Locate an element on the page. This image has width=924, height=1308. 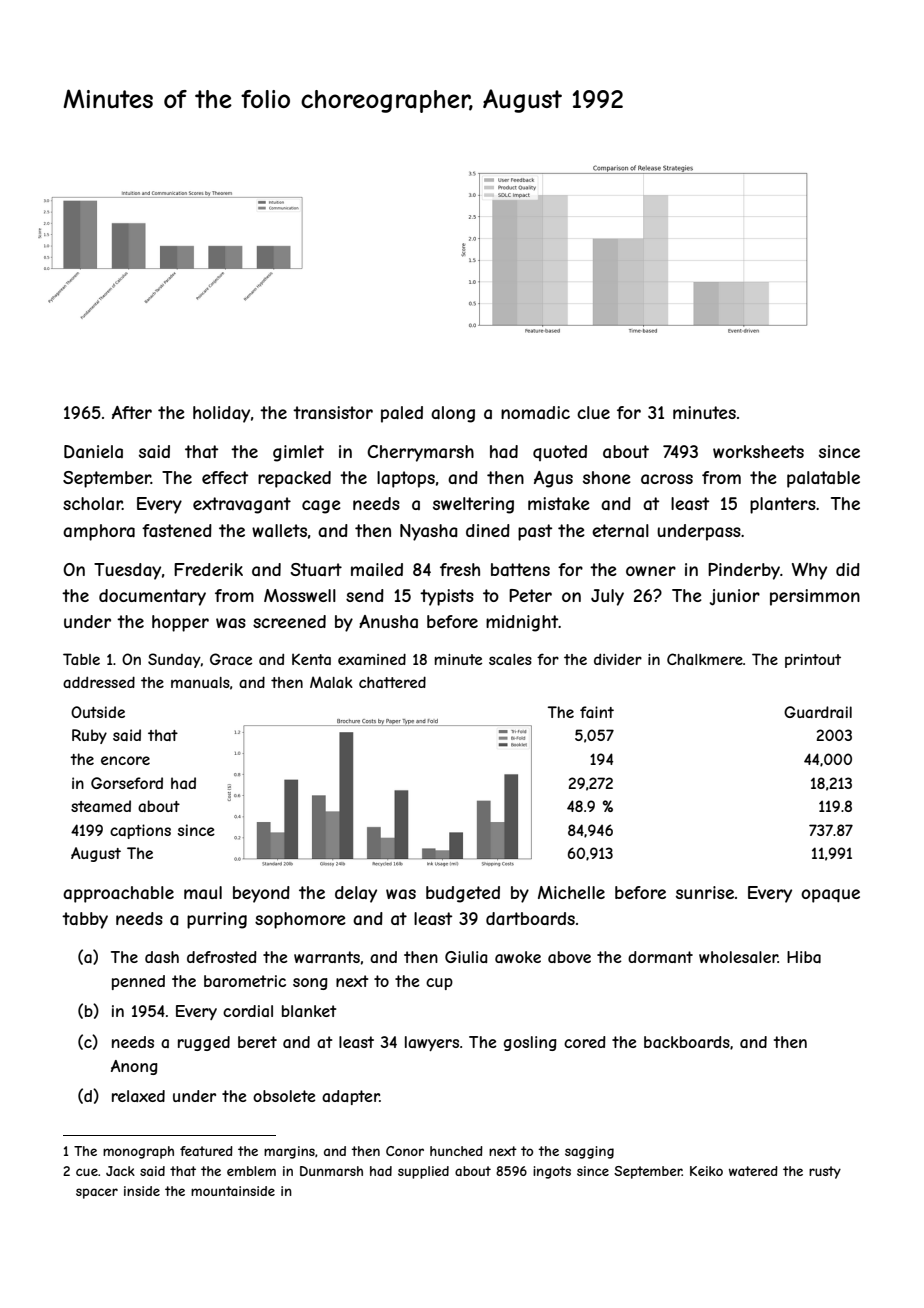
Anusha is located at coordinates (388, 621).
